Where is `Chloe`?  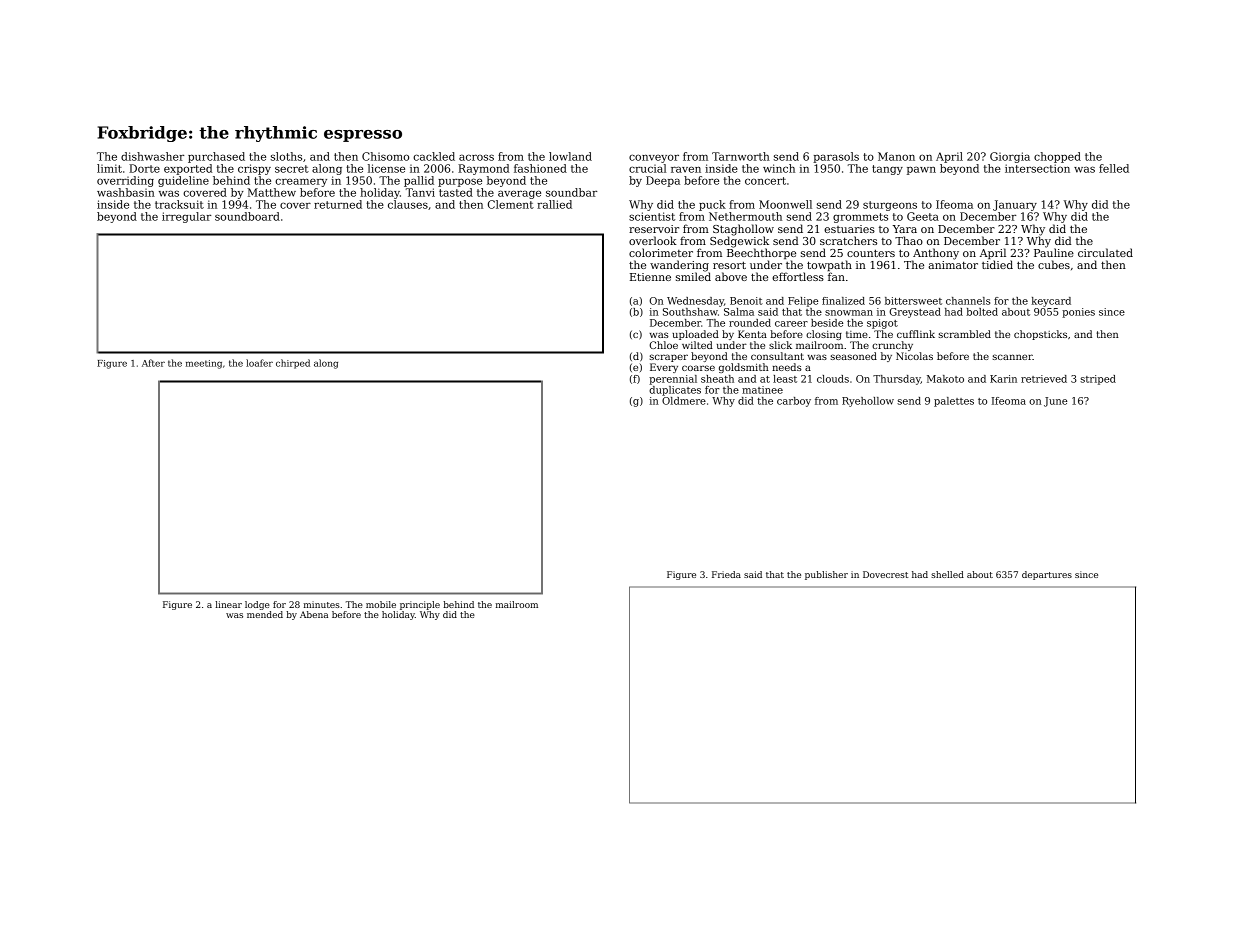
Chloe is located at coordinates (663, 345).
